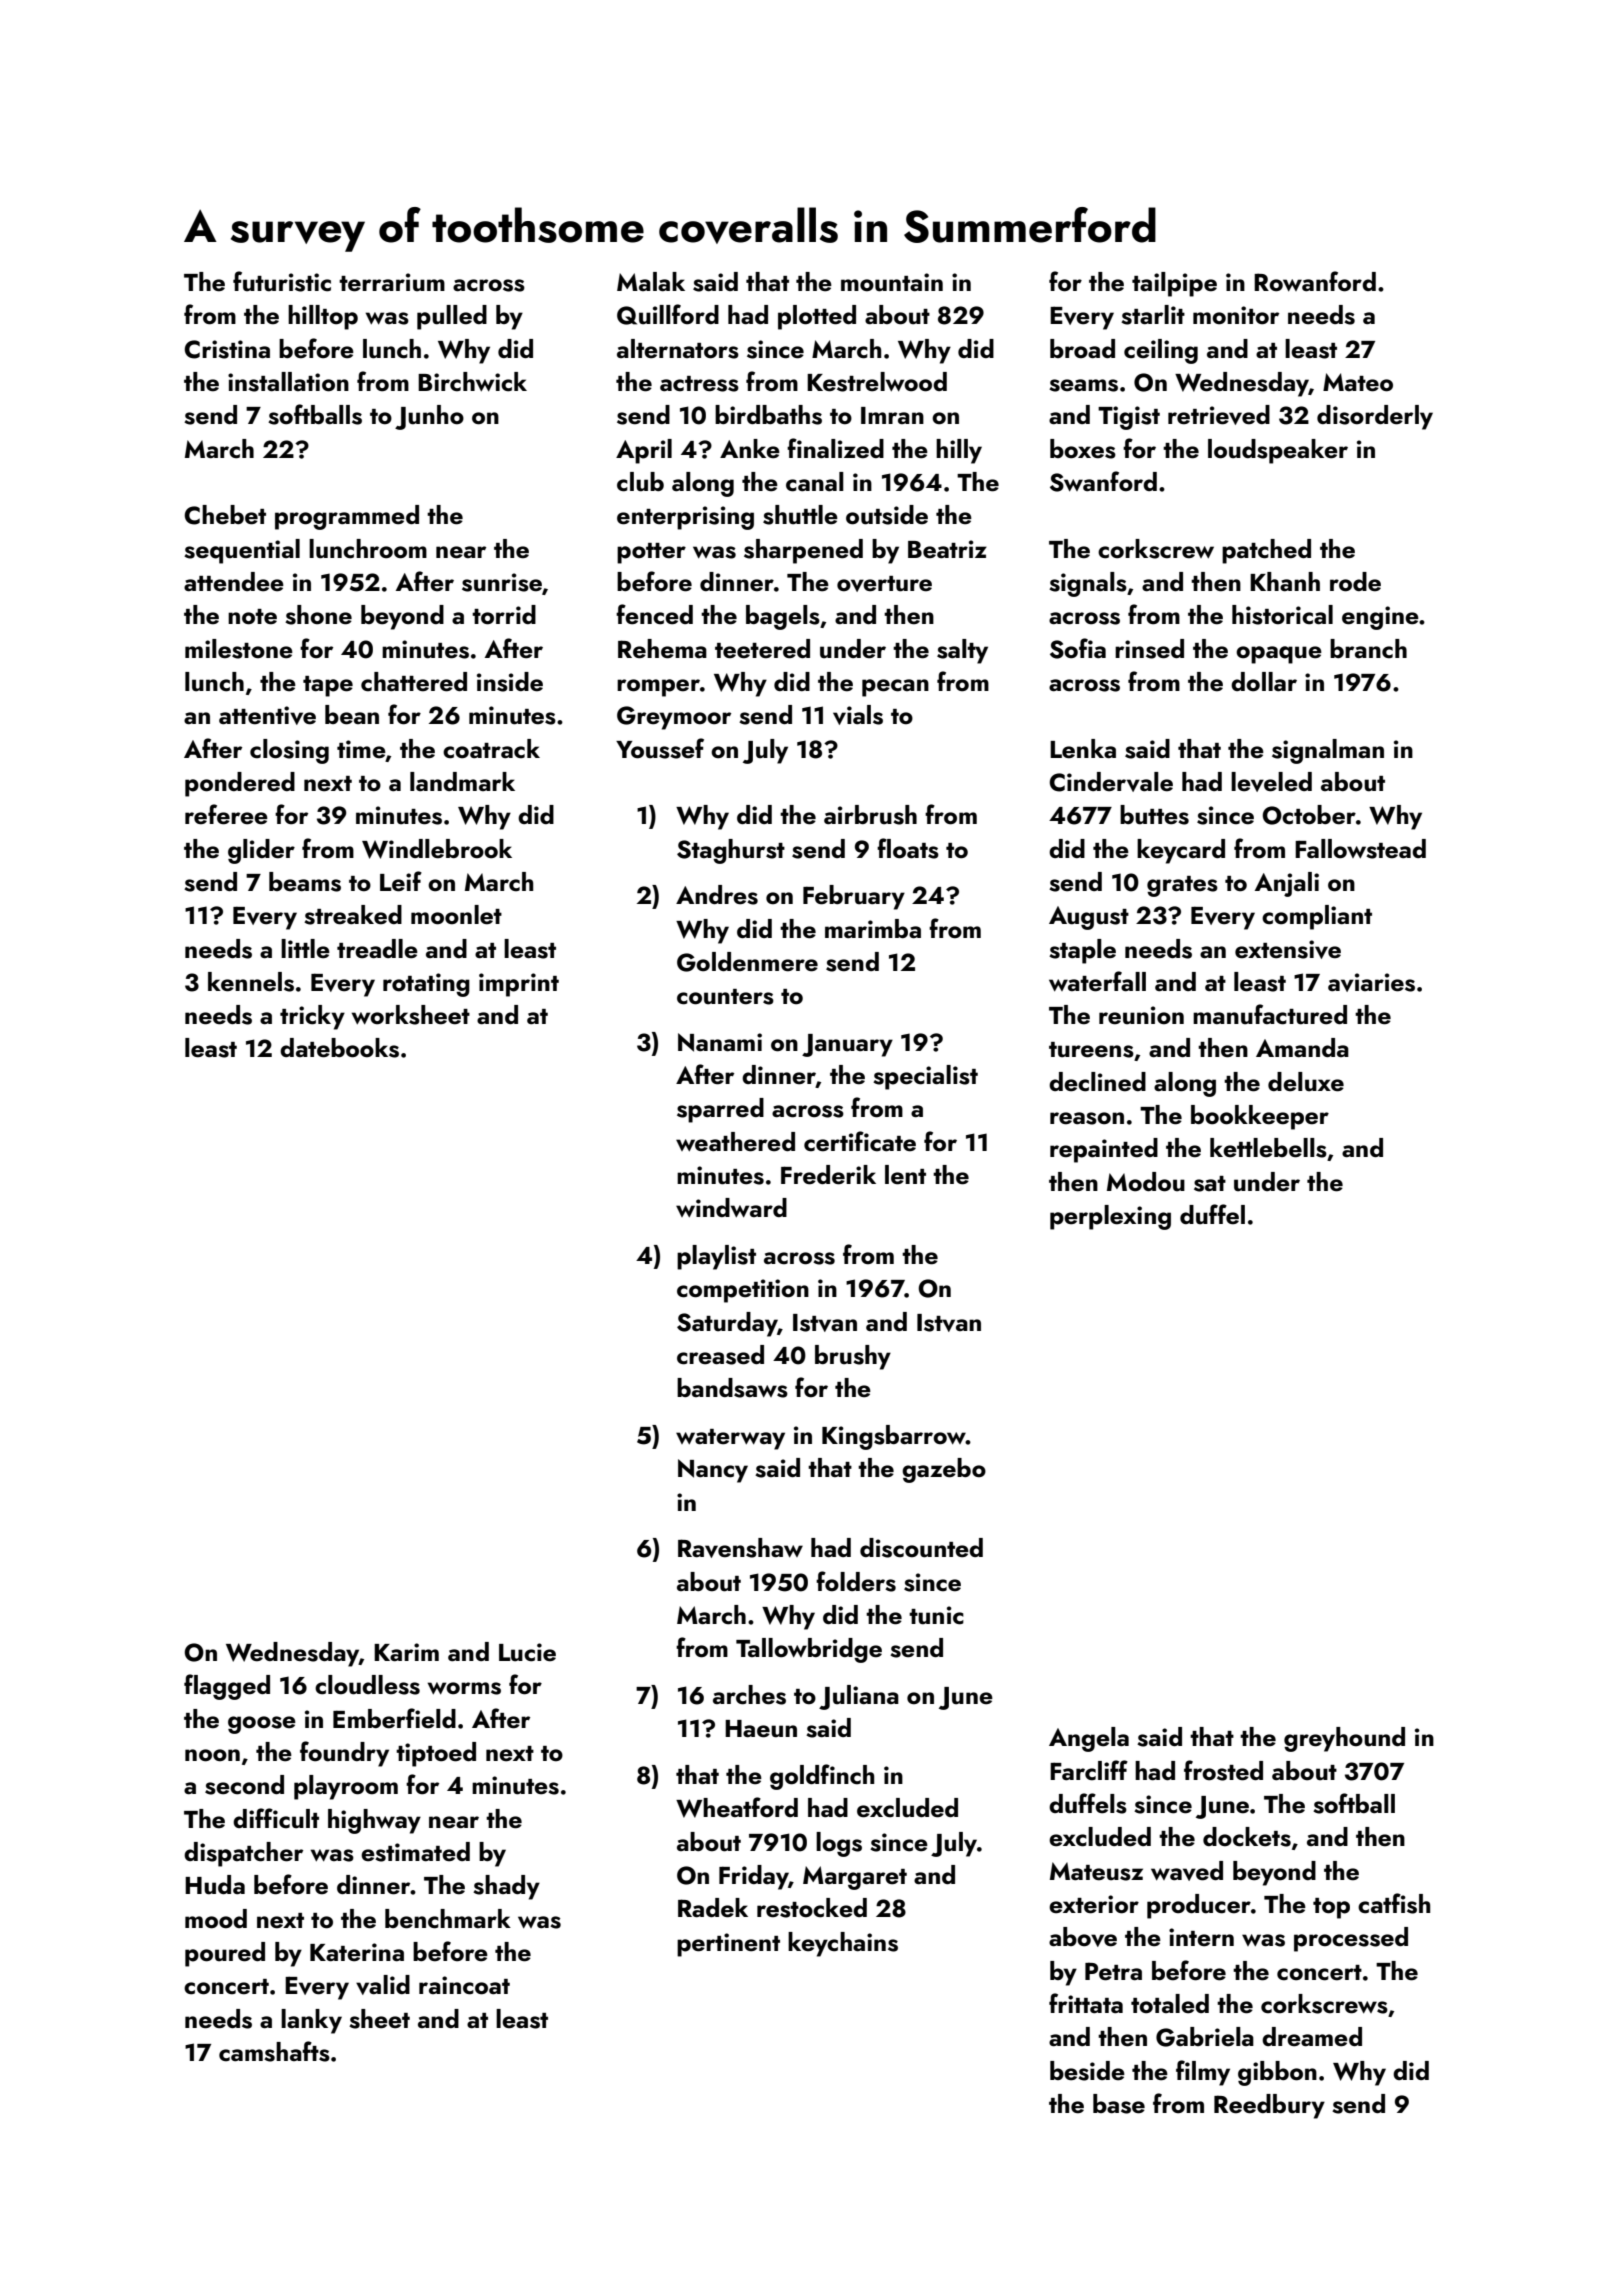 Image resolution: width=1620 pixels, height=2292 pixels. I want to click on futuristic, so click(282, 281).
